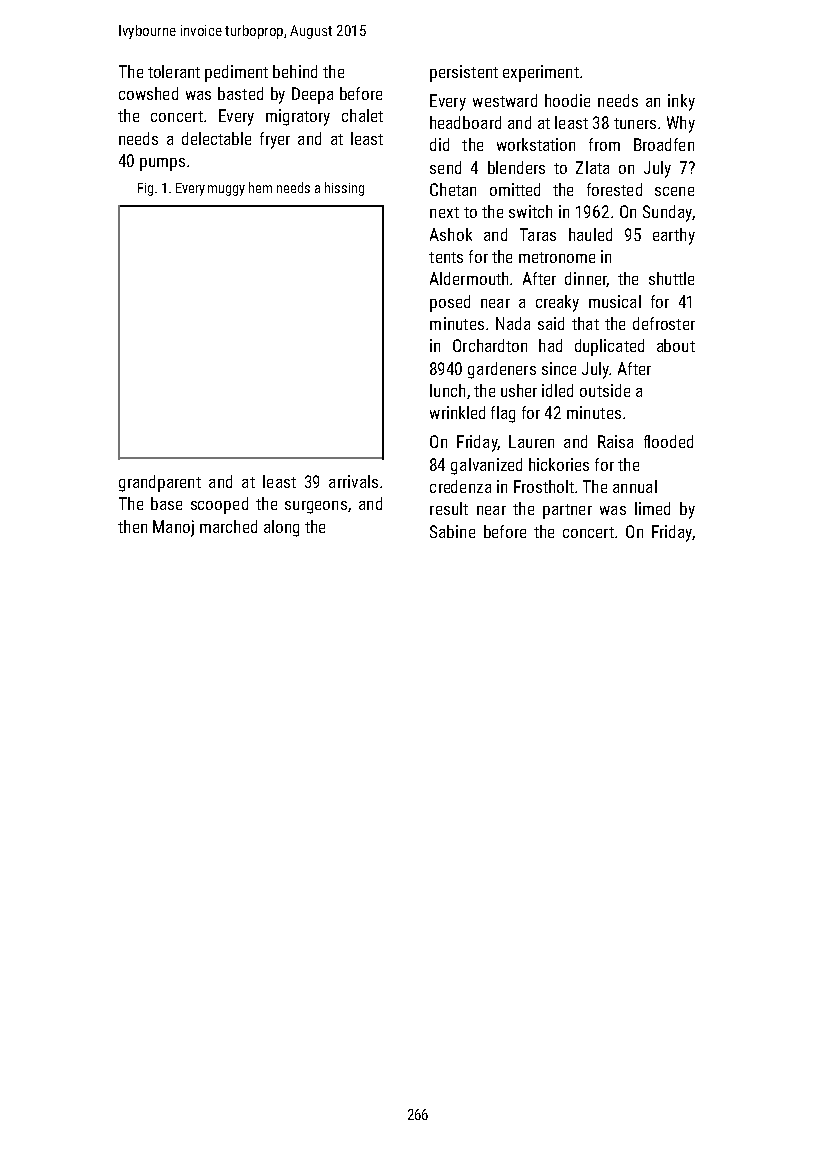  I want to click on limed, so click(652, 508).
